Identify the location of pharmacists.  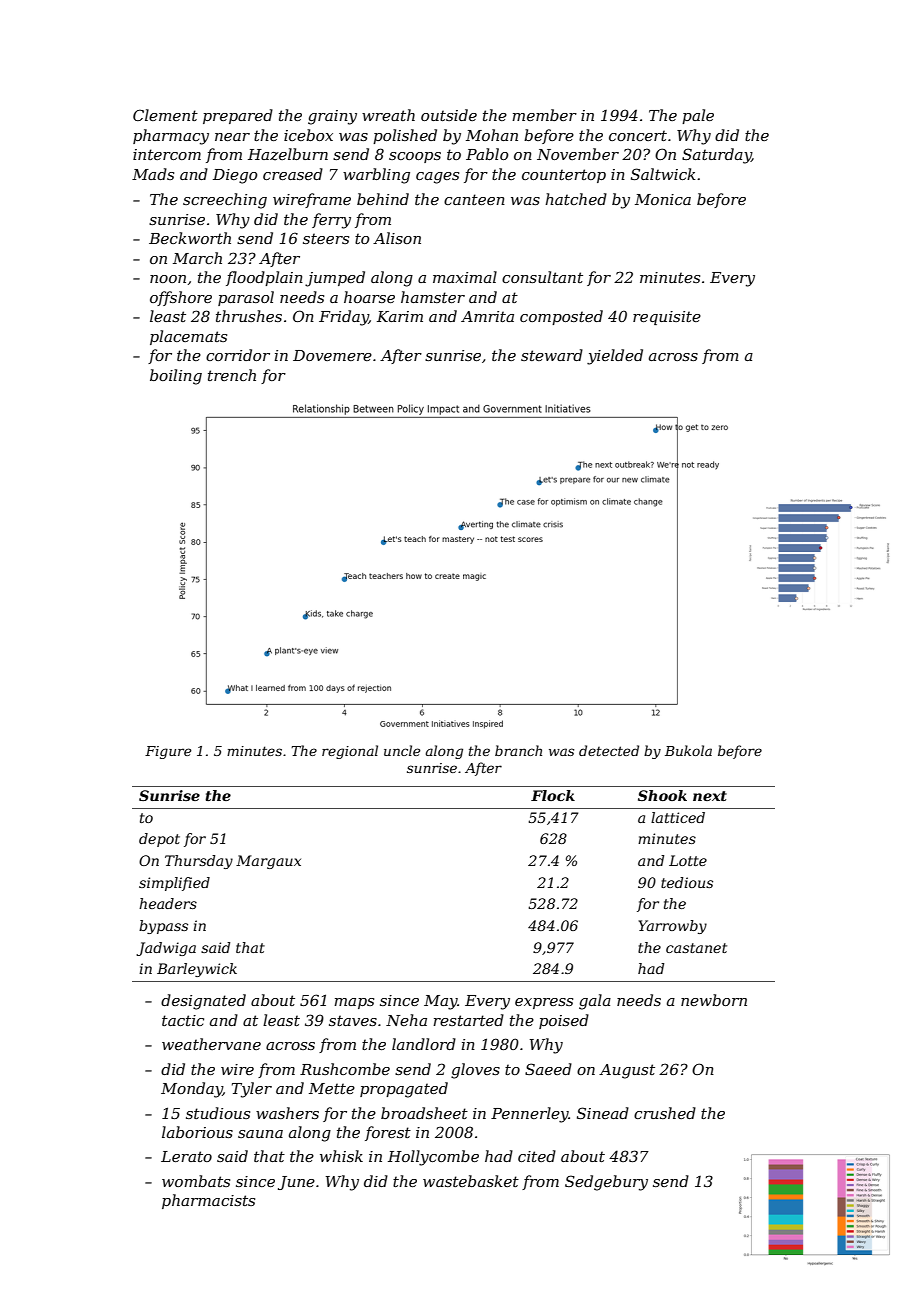
(208, 1201).
